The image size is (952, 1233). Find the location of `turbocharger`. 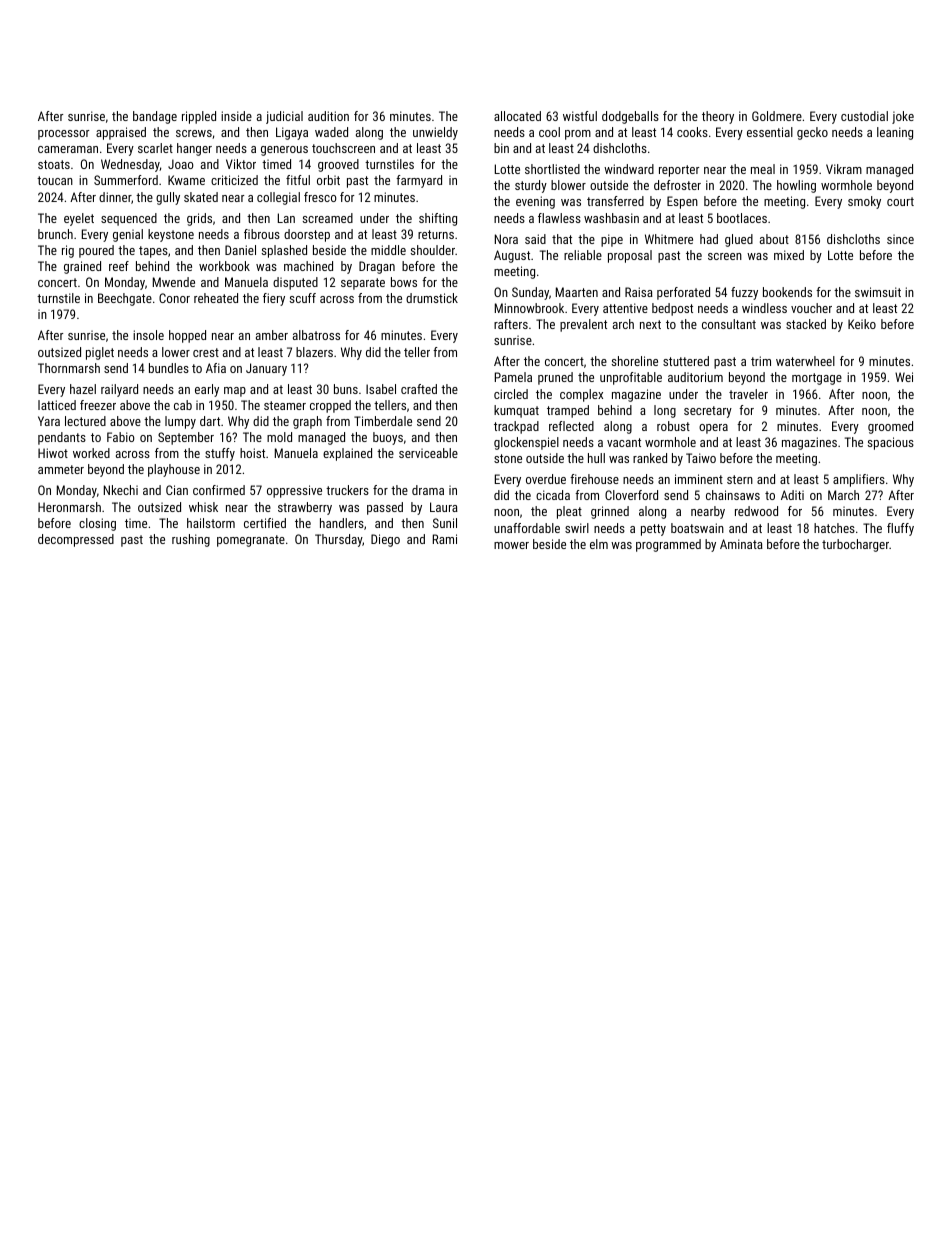

turbocharger is located at coordinates (855, 545).
